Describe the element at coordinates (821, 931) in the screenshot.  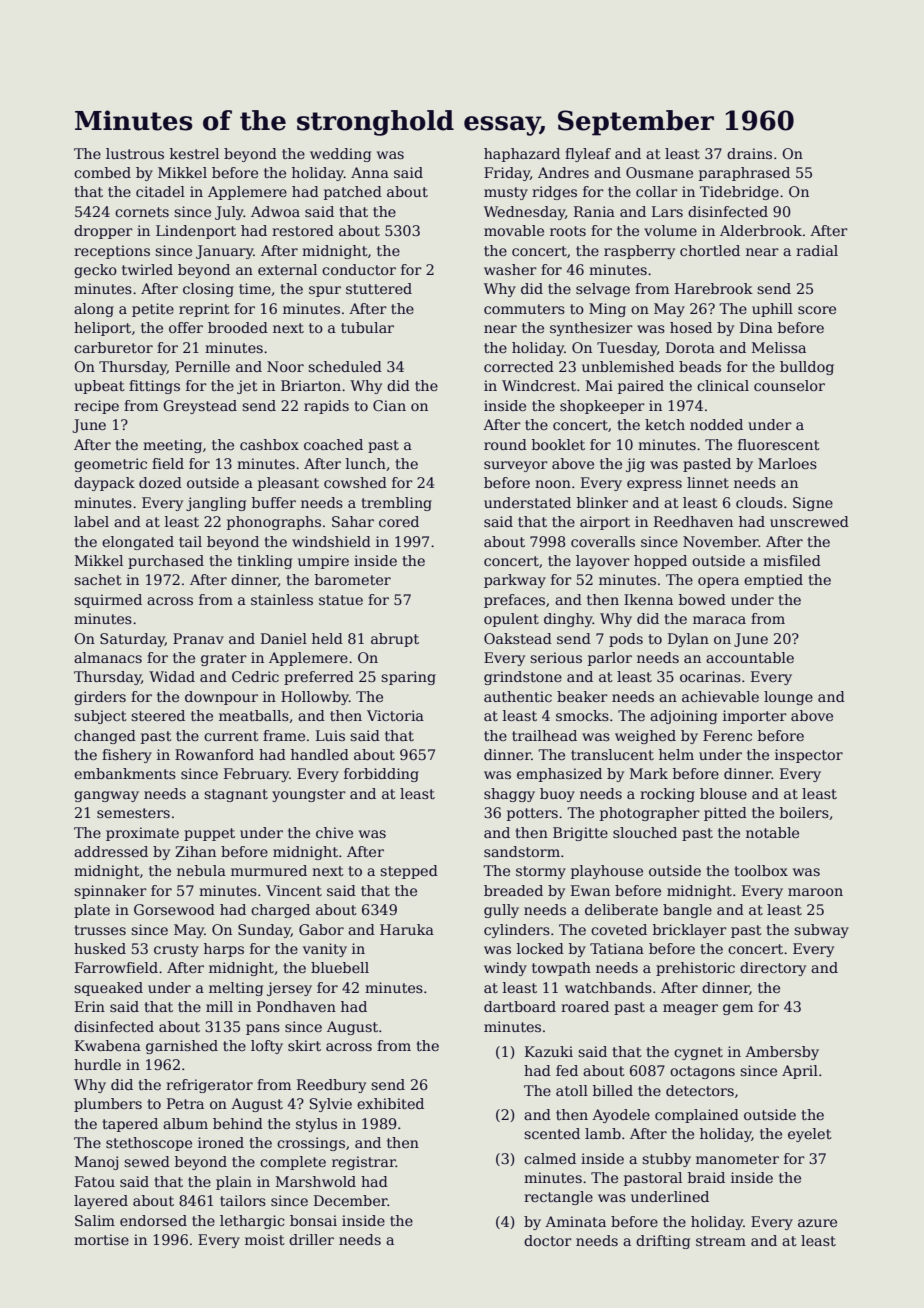
I see `subway` at that location.
